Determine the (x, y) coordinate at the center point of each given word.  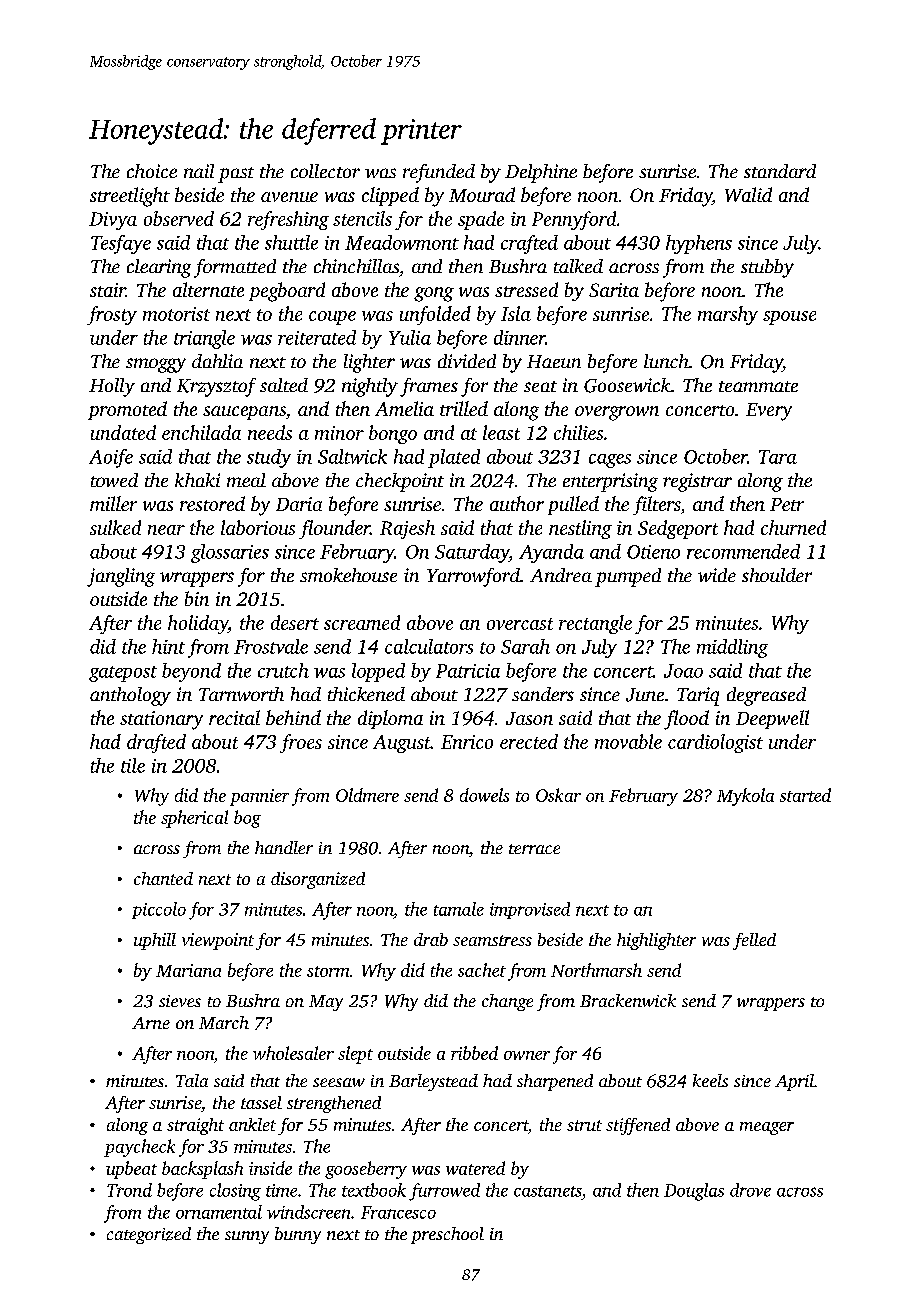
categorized (149, 1235)
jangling (121, 577)
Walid (748, 194)
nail (199, 171)
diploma (390, 719)
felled (754, 941)
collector (325, 171)
